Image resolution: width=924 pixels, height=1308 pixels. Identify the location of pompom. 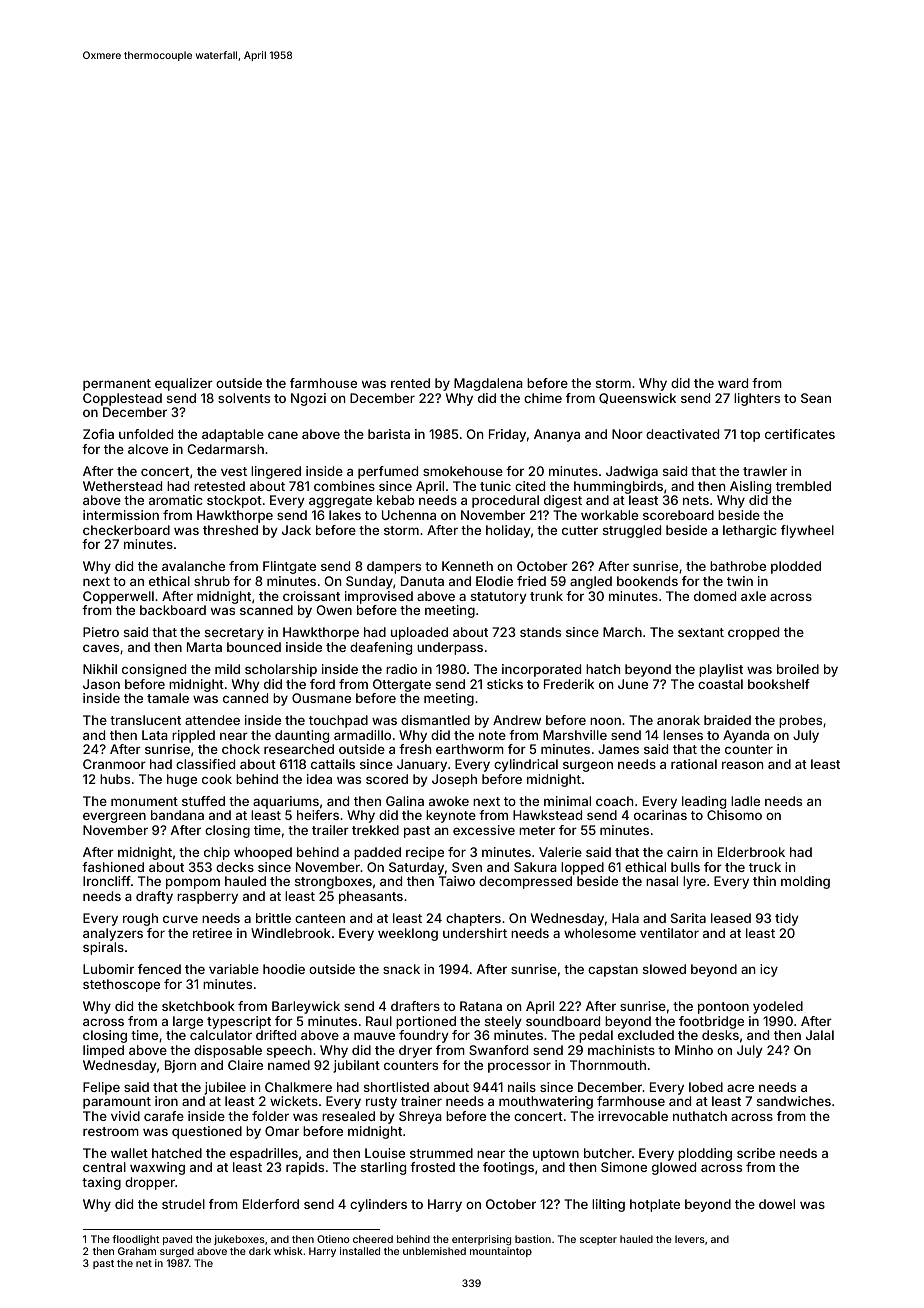
(193, 883).
